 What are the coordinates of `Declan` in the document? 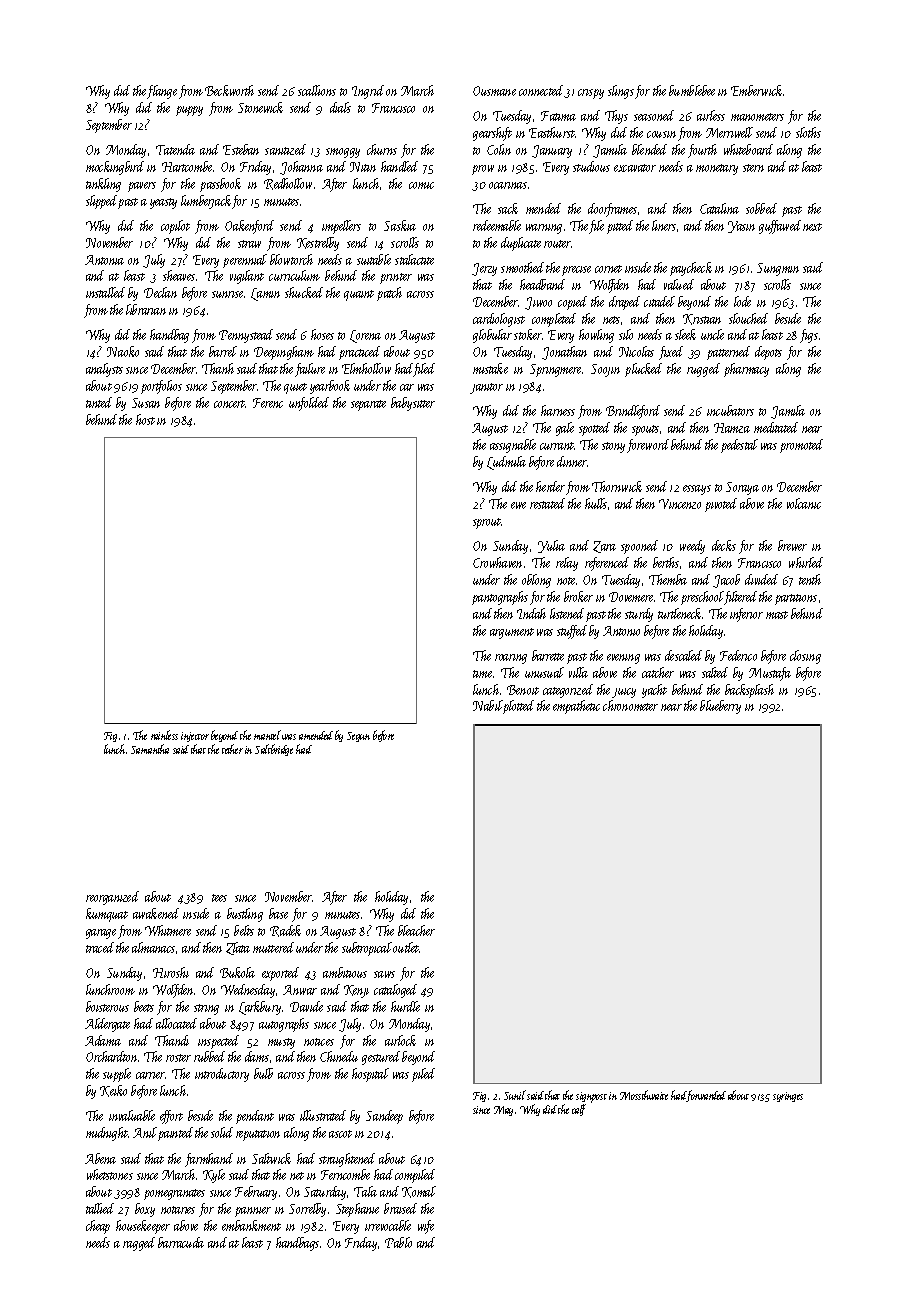 It's located at (160, 292).
